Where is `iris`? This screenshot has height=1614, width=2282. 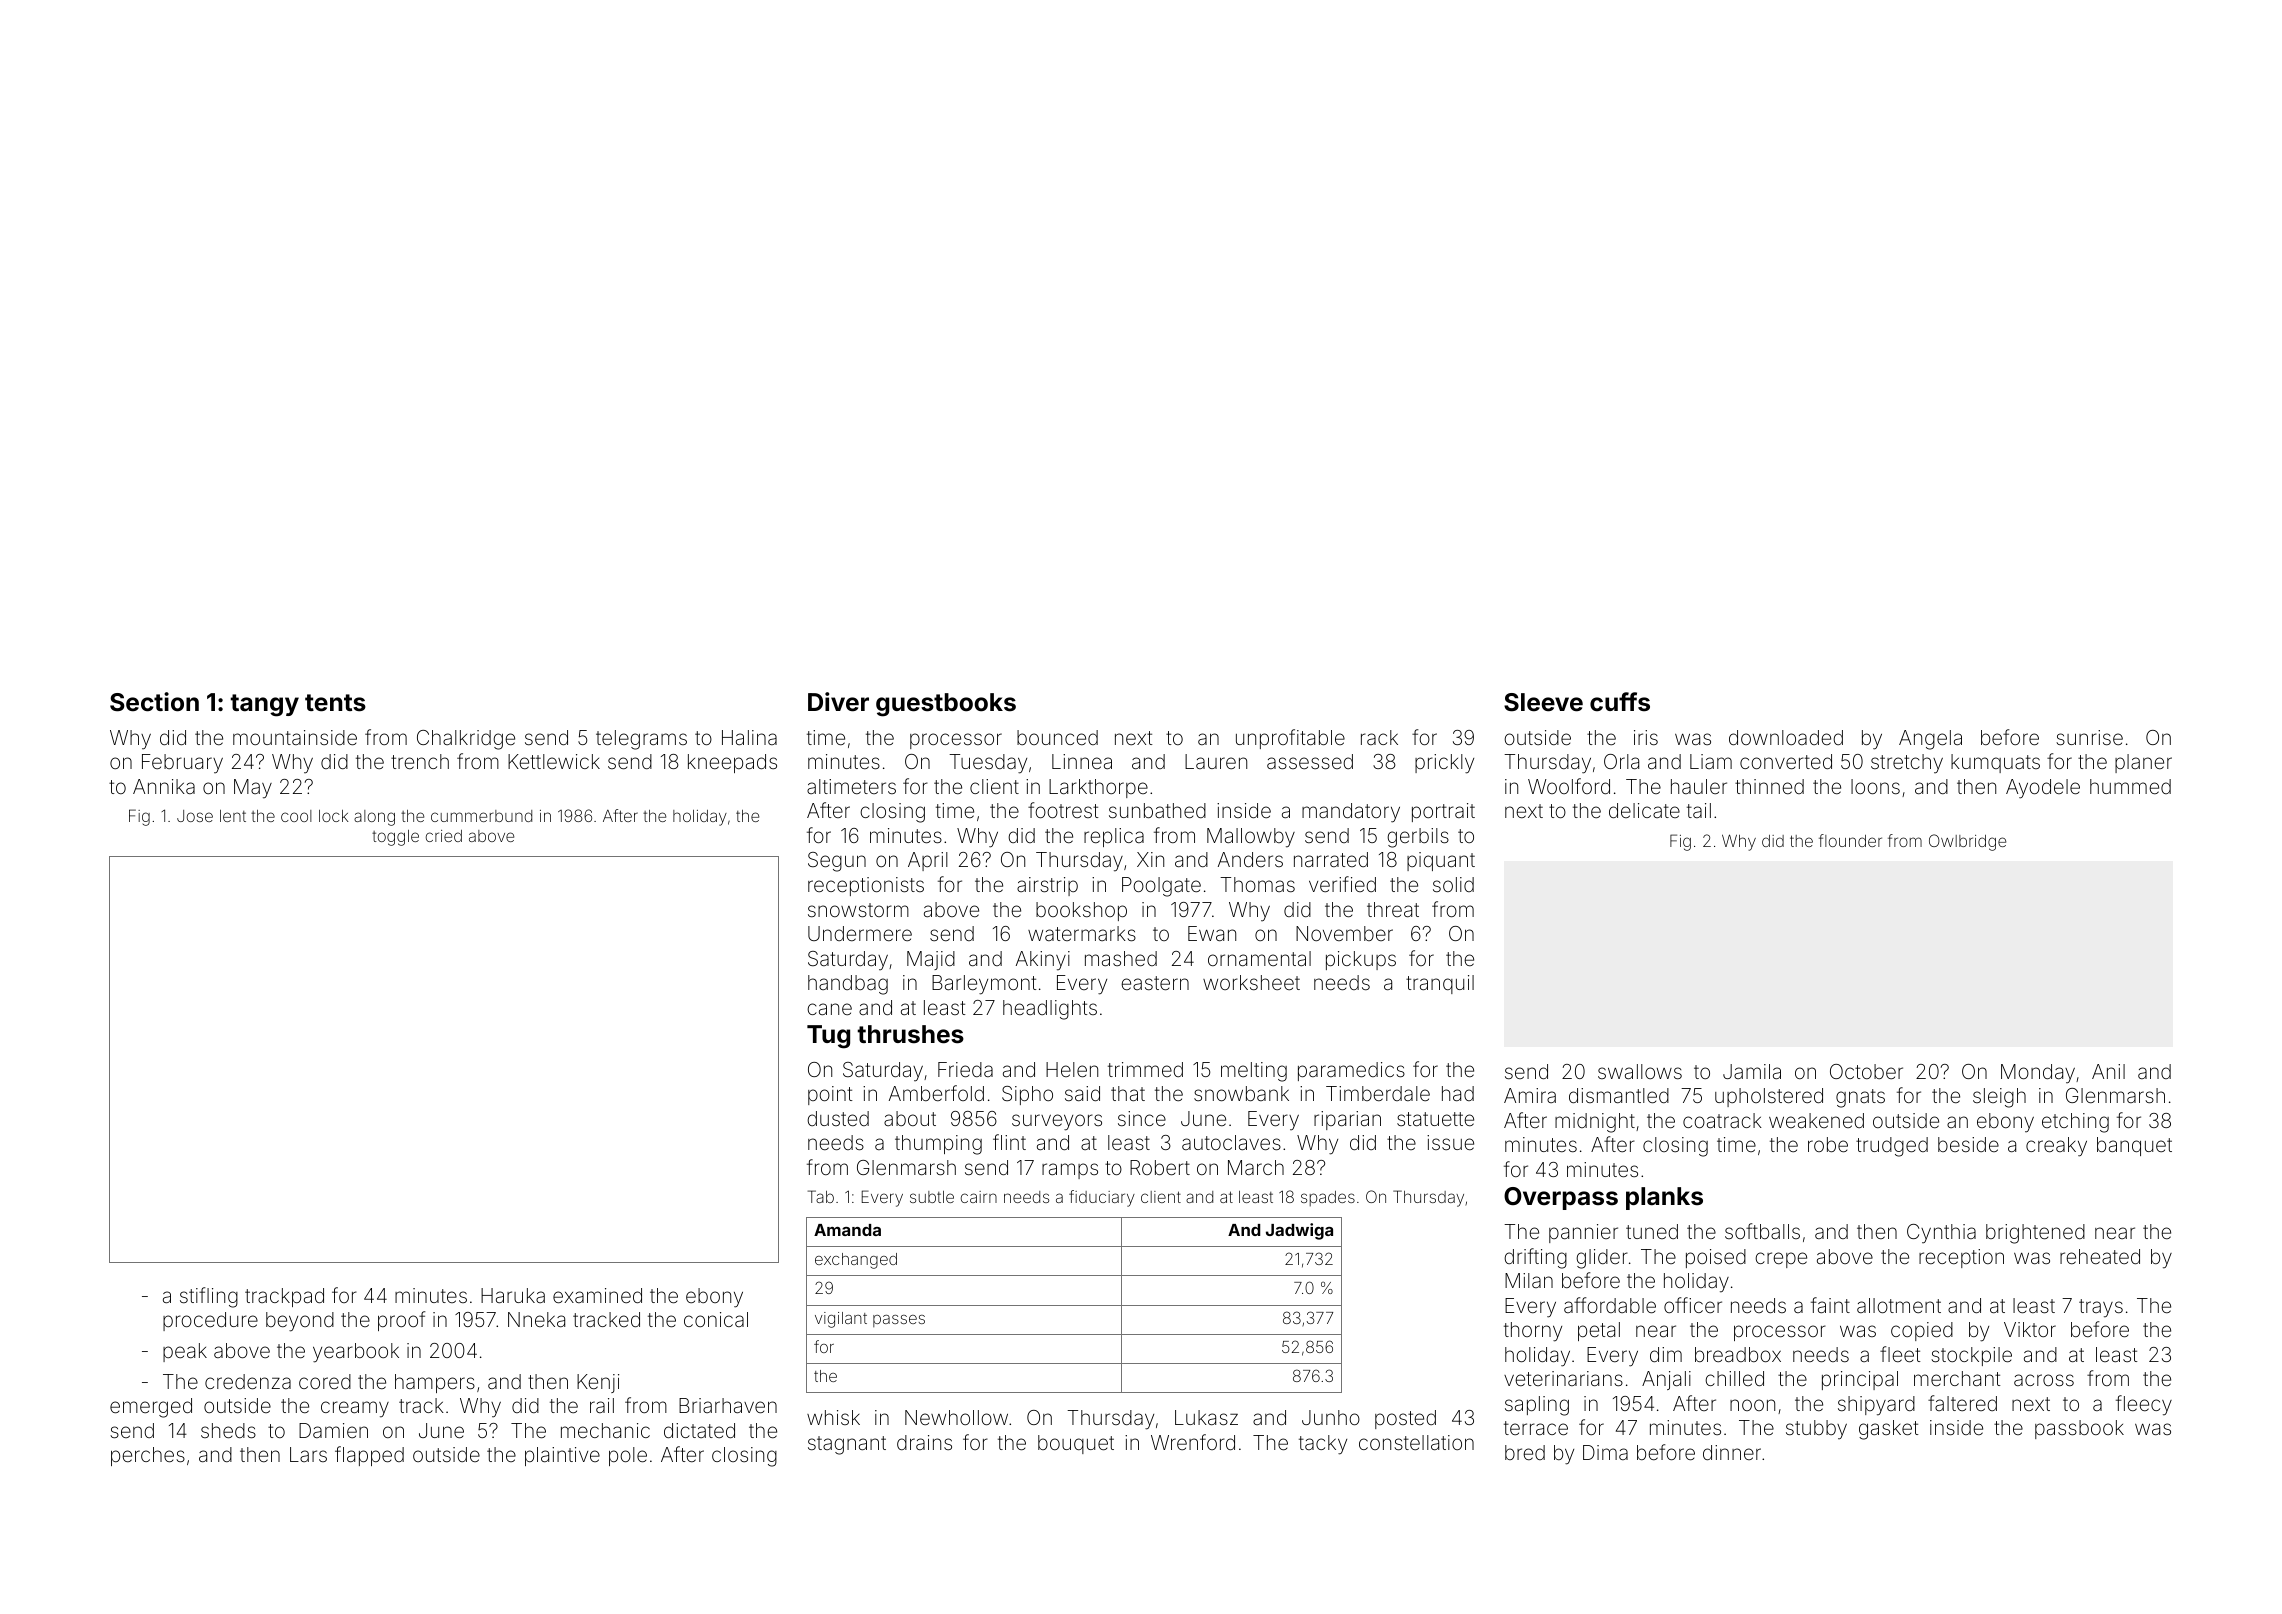 iris is located at coordinates (1646, 737).
